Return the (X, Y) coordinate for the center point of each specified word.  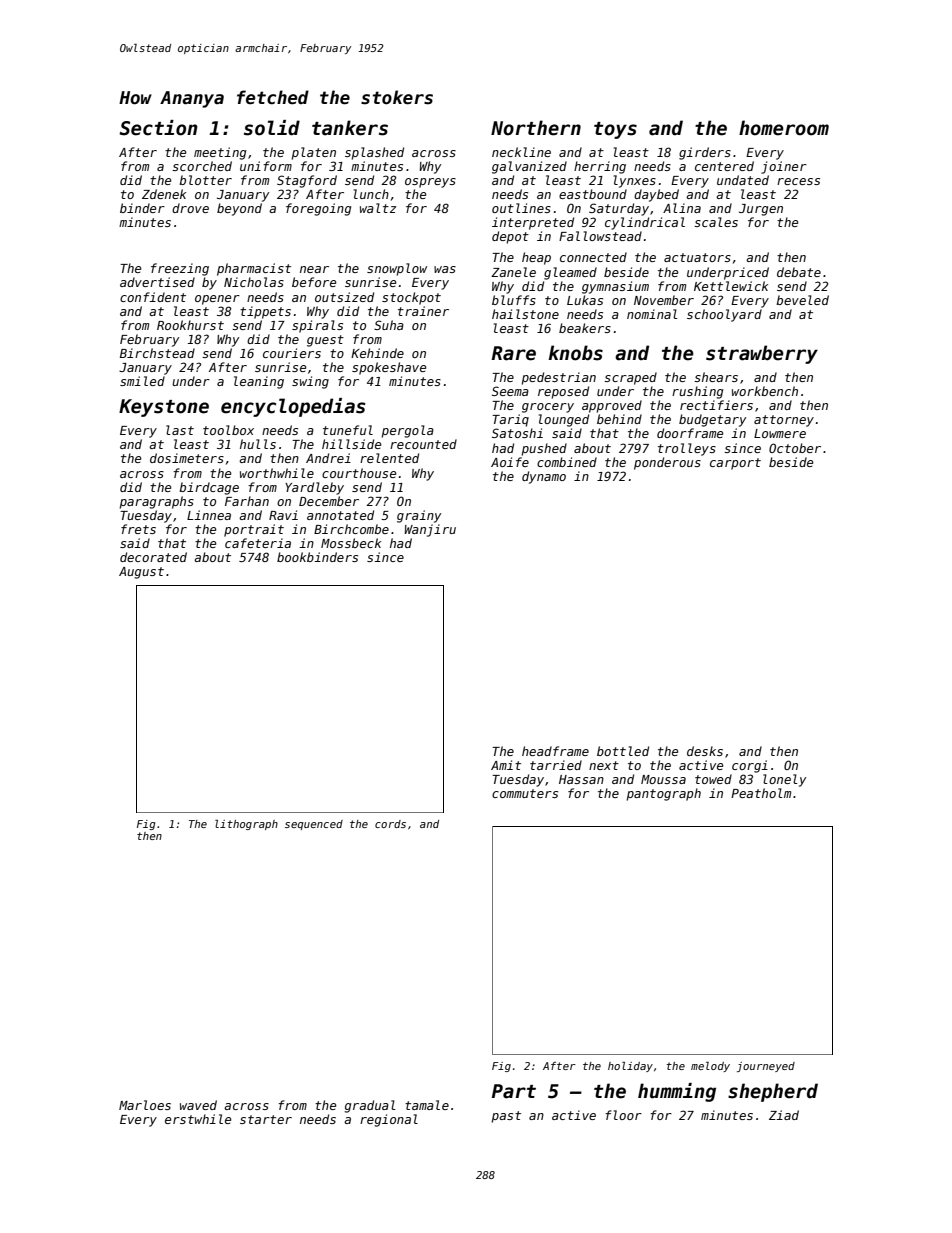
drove (190, 208)
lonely (784, 780)
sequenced (314, 825)
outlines (521, 208)
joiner (784, 167)
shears (716, 377)
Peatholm (761, 793)
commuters (525, 793)
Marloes (145, 1105)
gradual (370, 1106)
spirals (317, 326)
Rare (513, 353)
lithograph (246, 825)
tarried (556, 765)
